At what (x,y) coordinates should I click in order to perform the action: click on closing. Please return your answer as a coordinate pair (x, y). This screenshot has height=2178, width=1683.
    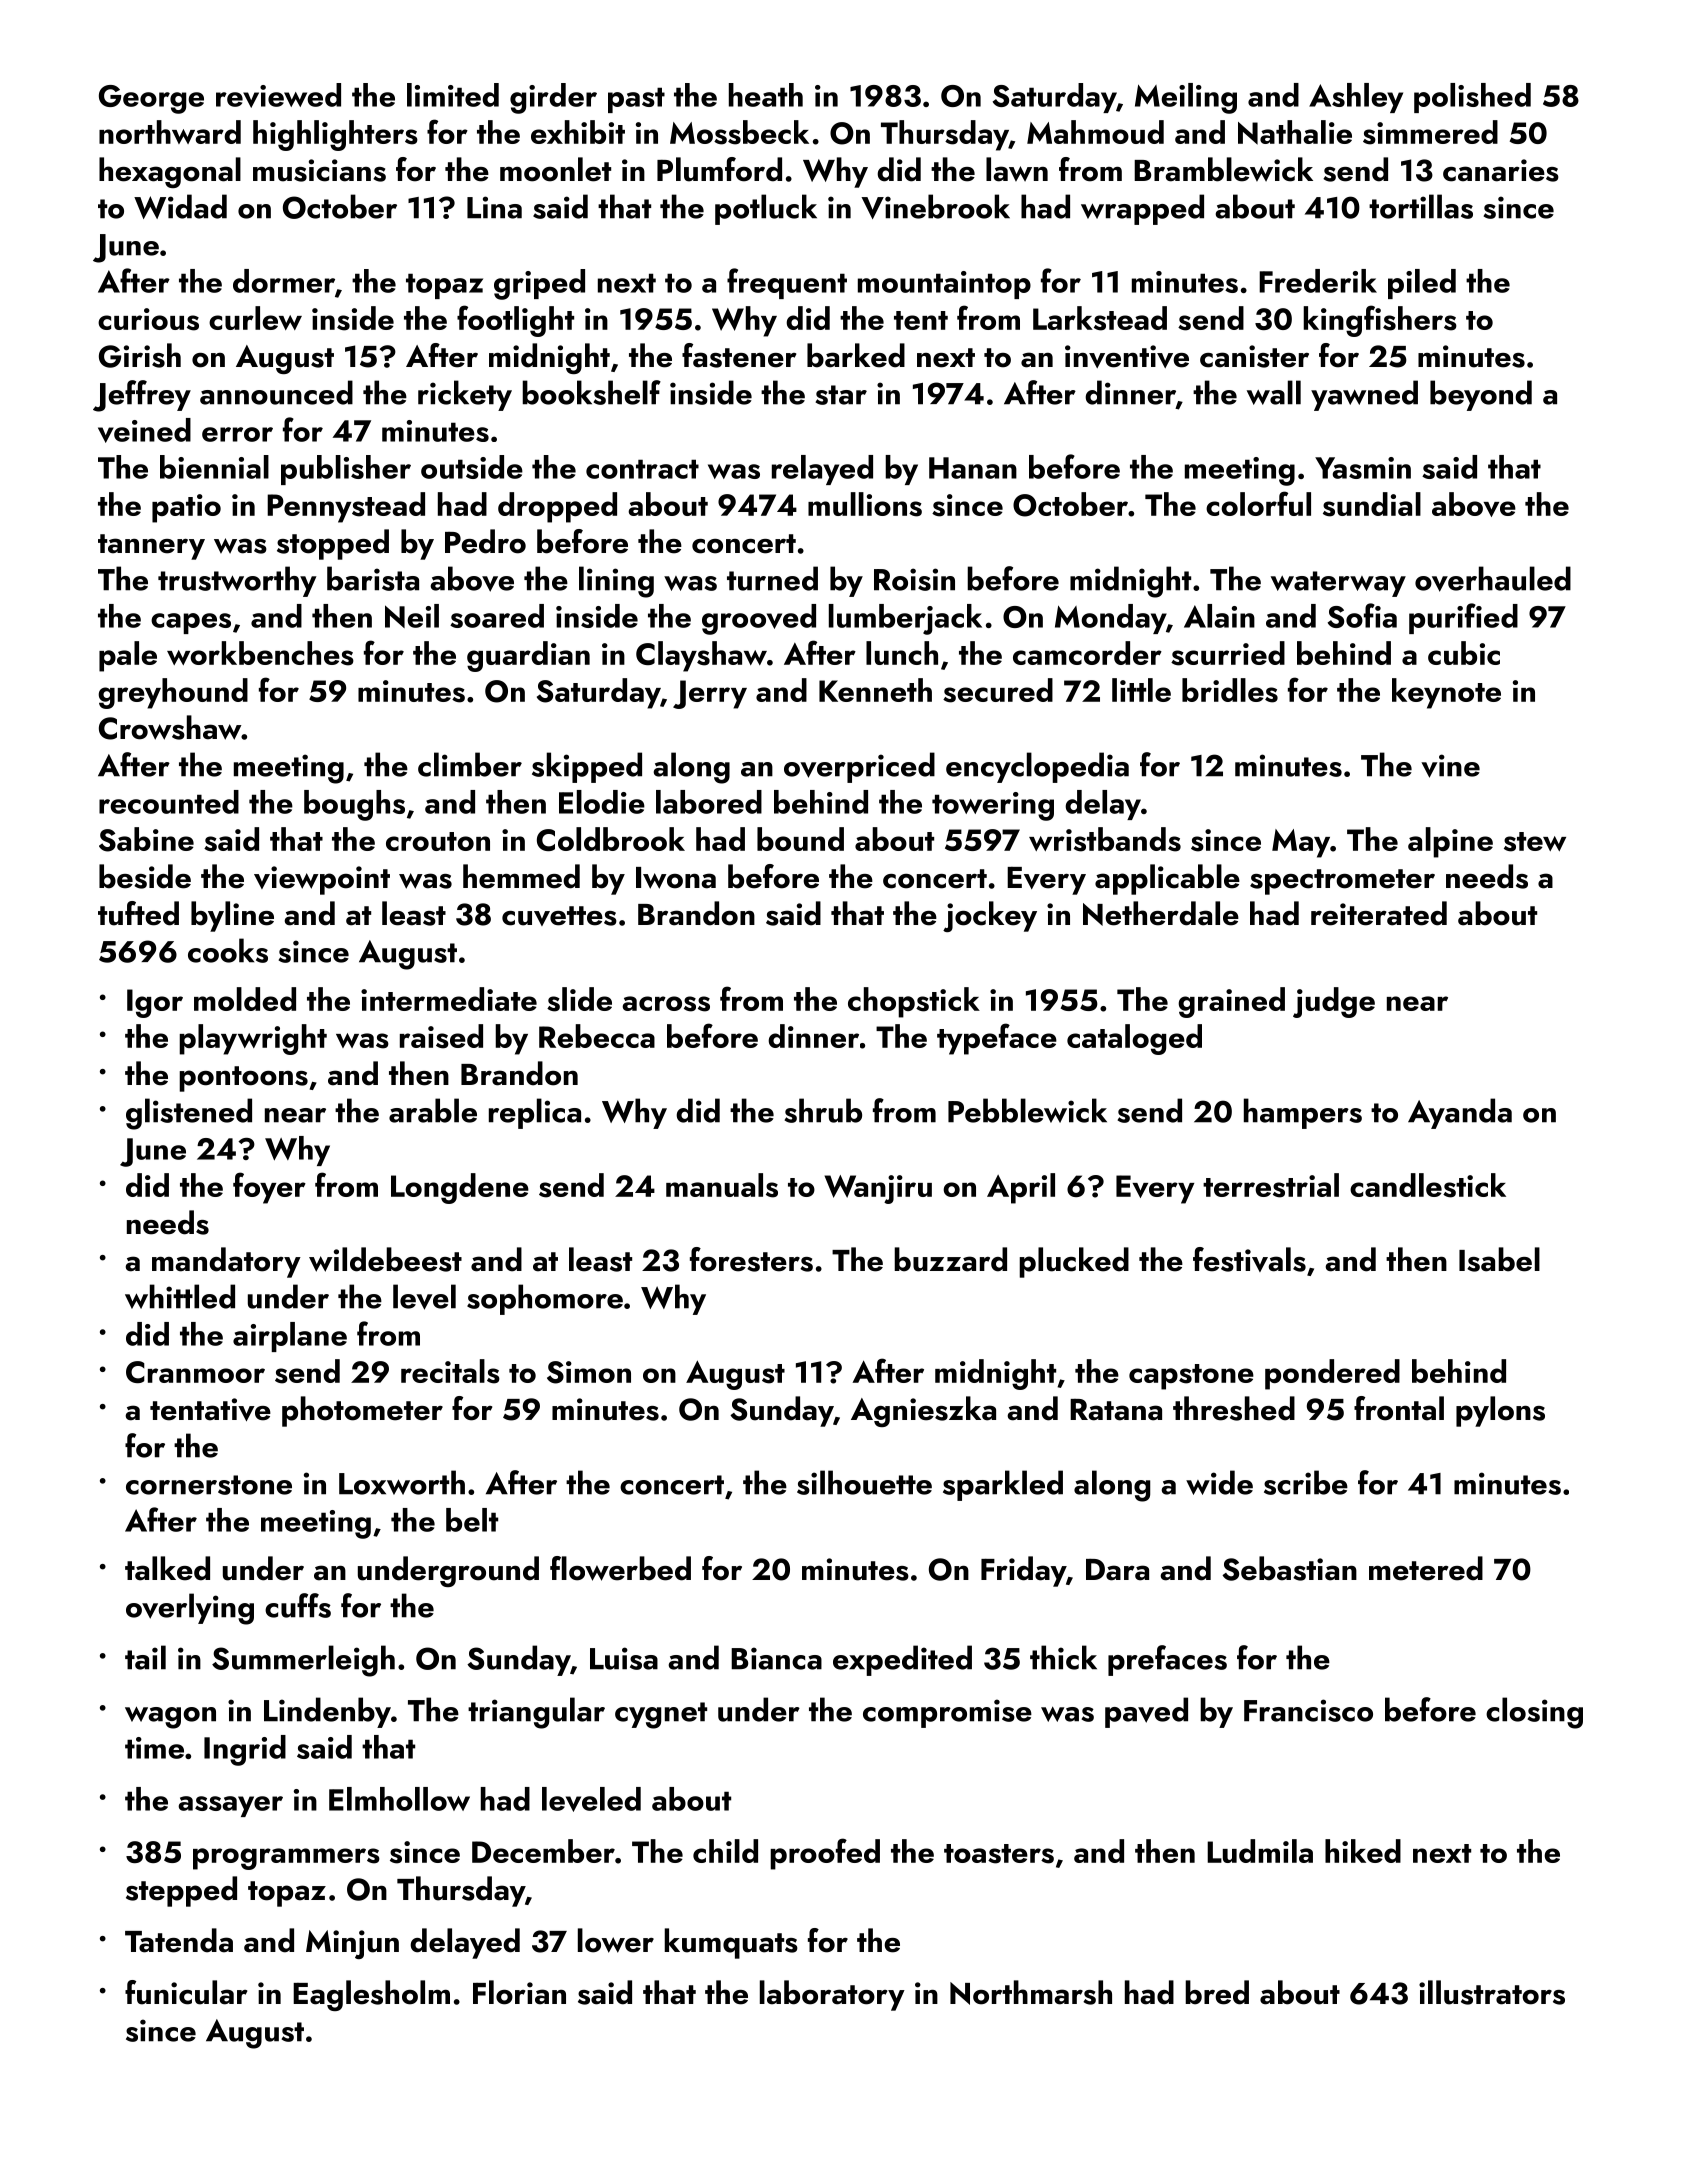
    Looking at the image, I should click on (1534, 1713).
